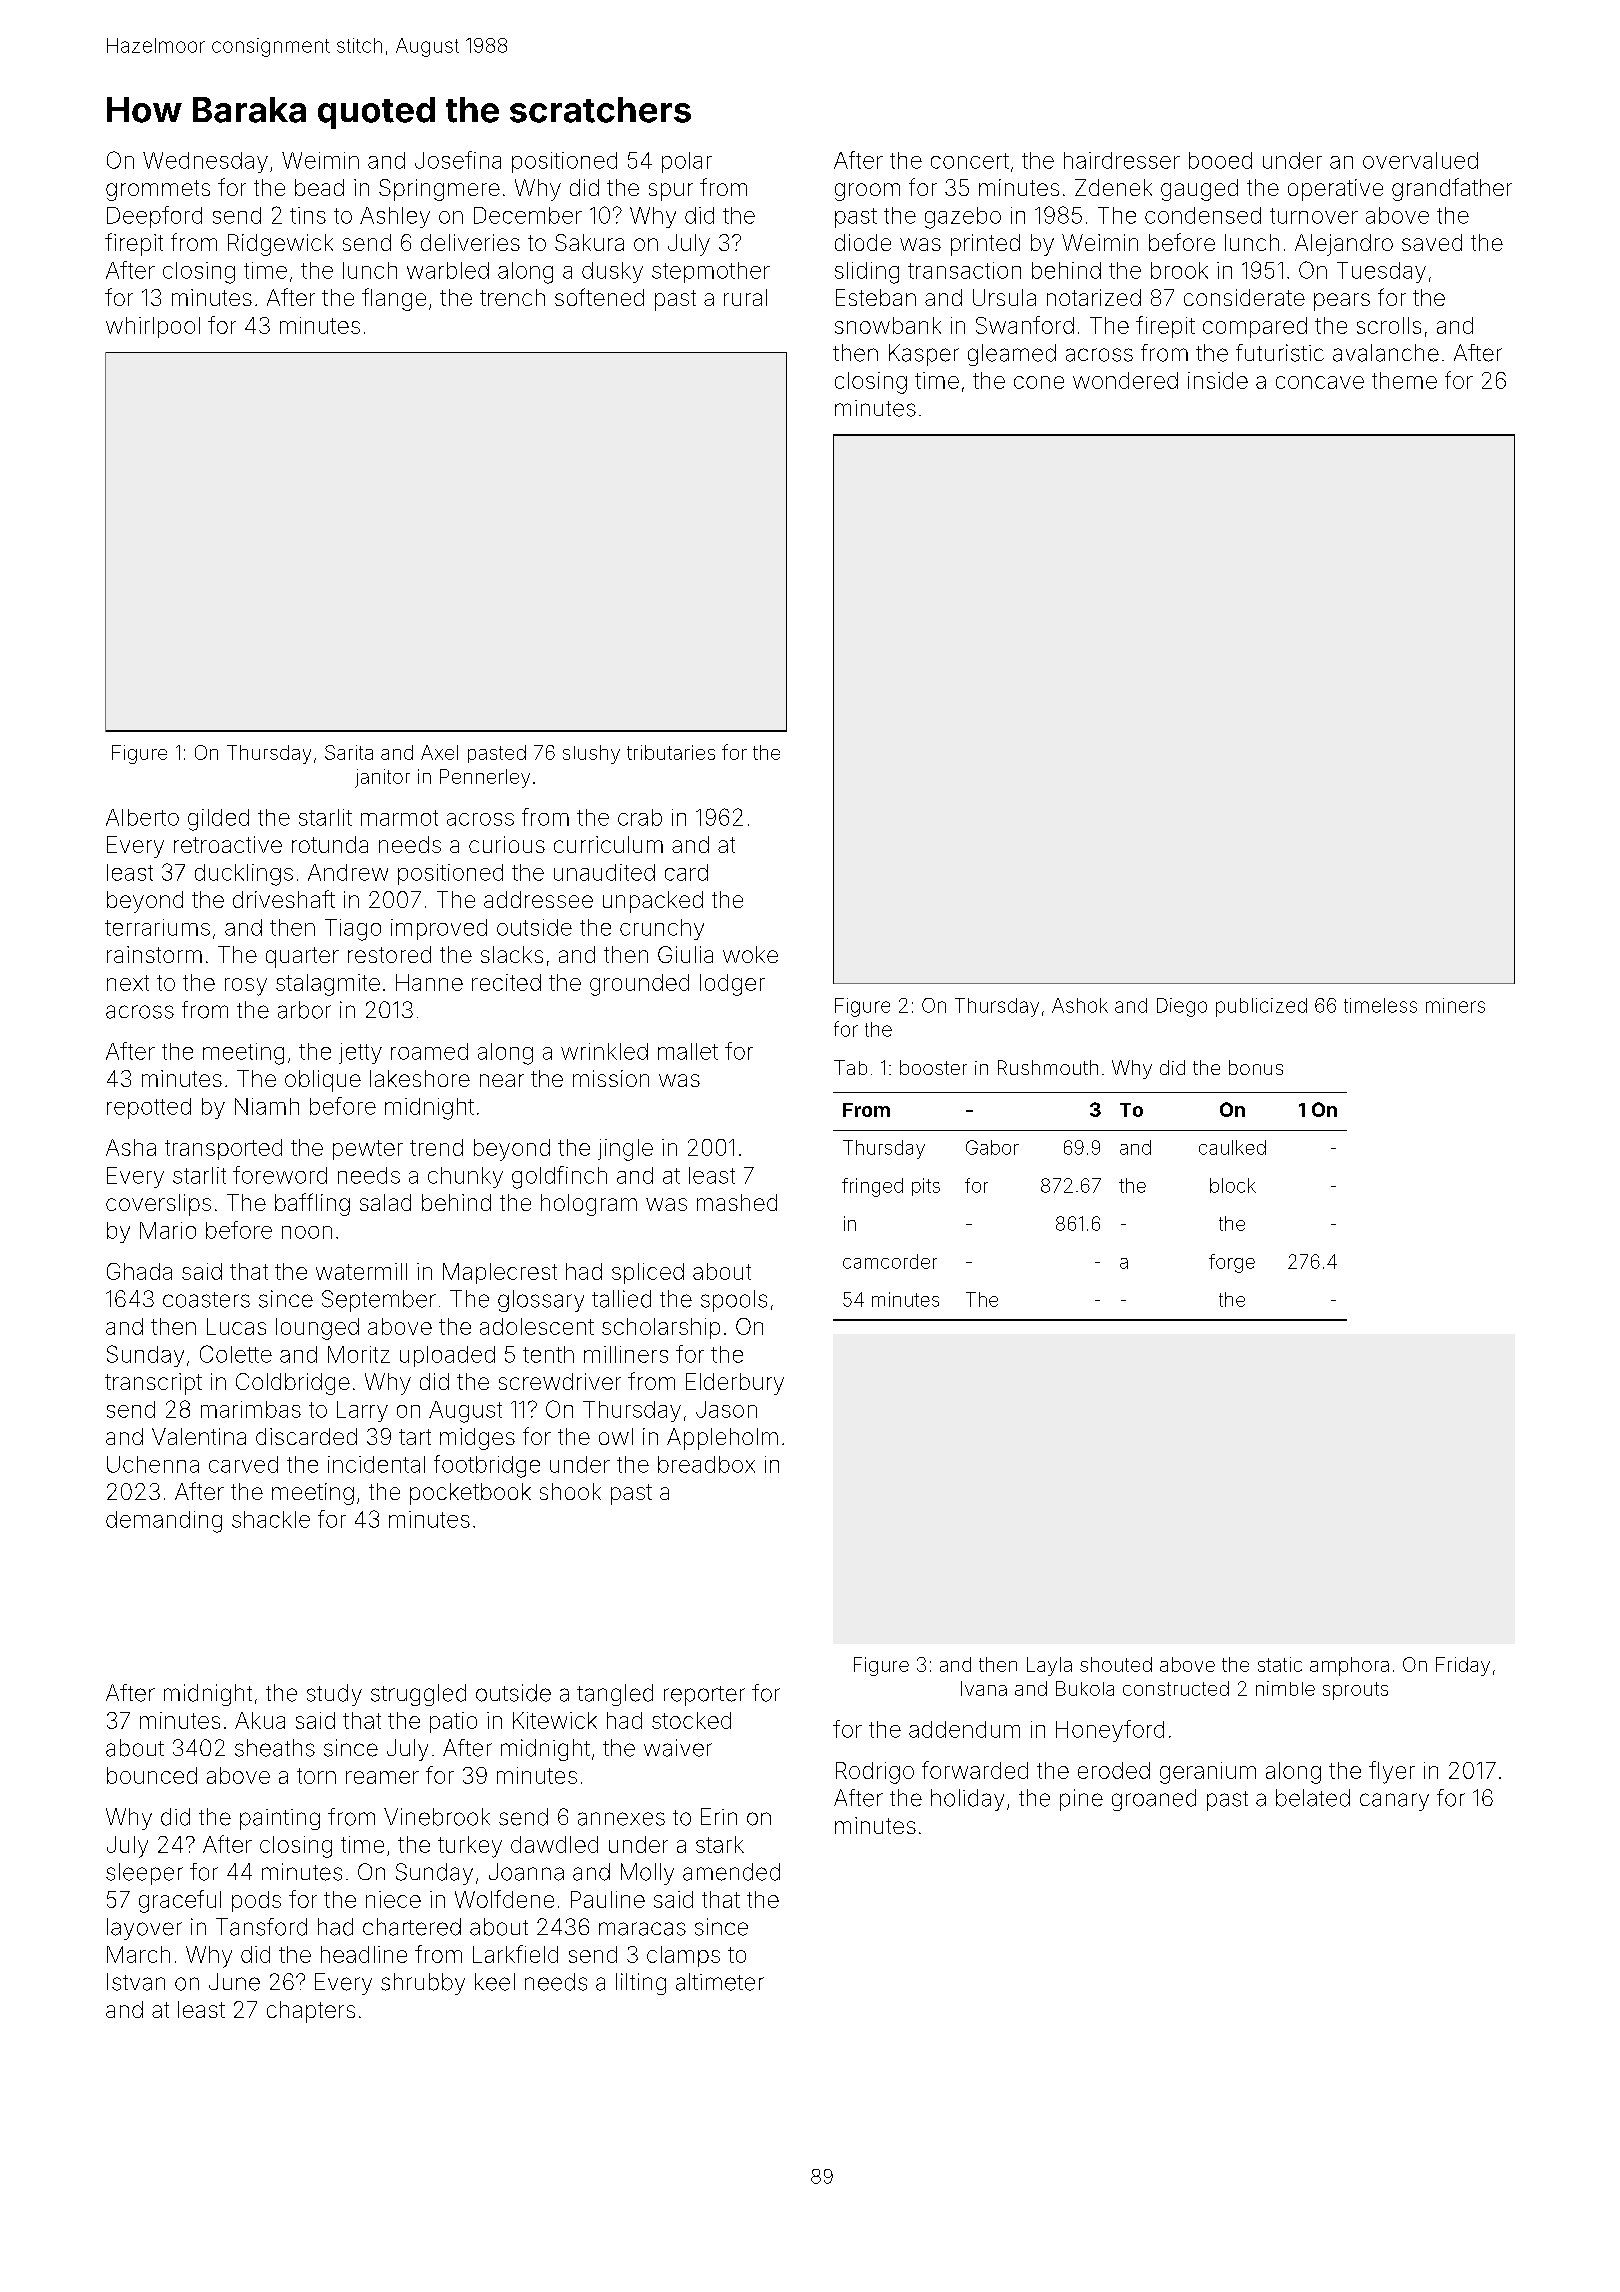  What do you see at coordinates (1261, 1007) in the screenshot?
I see `publicized` at bounding box center [1261, 1007].
